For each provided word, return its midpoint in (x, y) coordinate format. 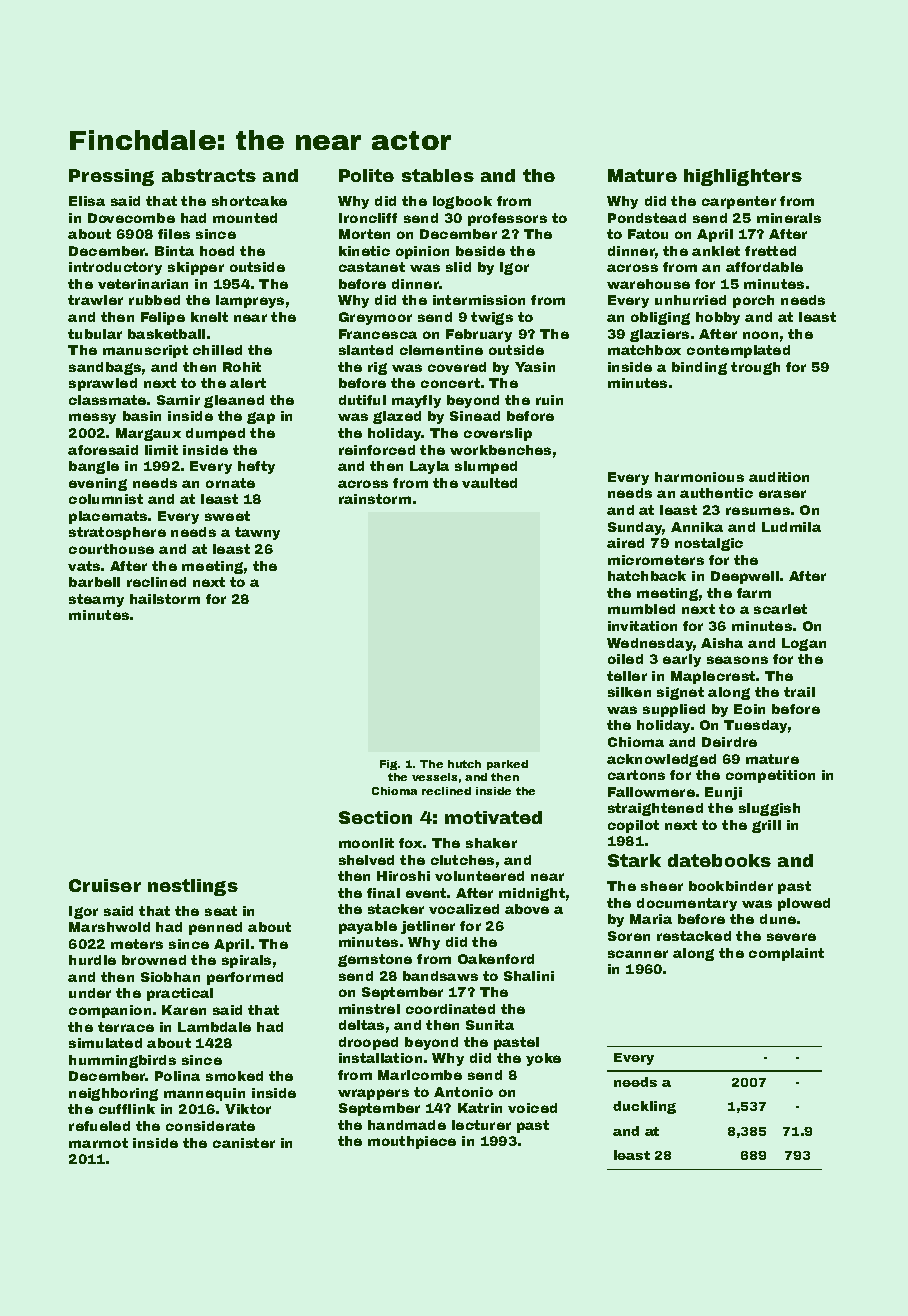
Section (375, 817)
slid (458, 267)
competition (770, 776)
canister (244, 1143)
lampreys (250, 301)
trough (755, 368)
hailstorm (165, 599)
